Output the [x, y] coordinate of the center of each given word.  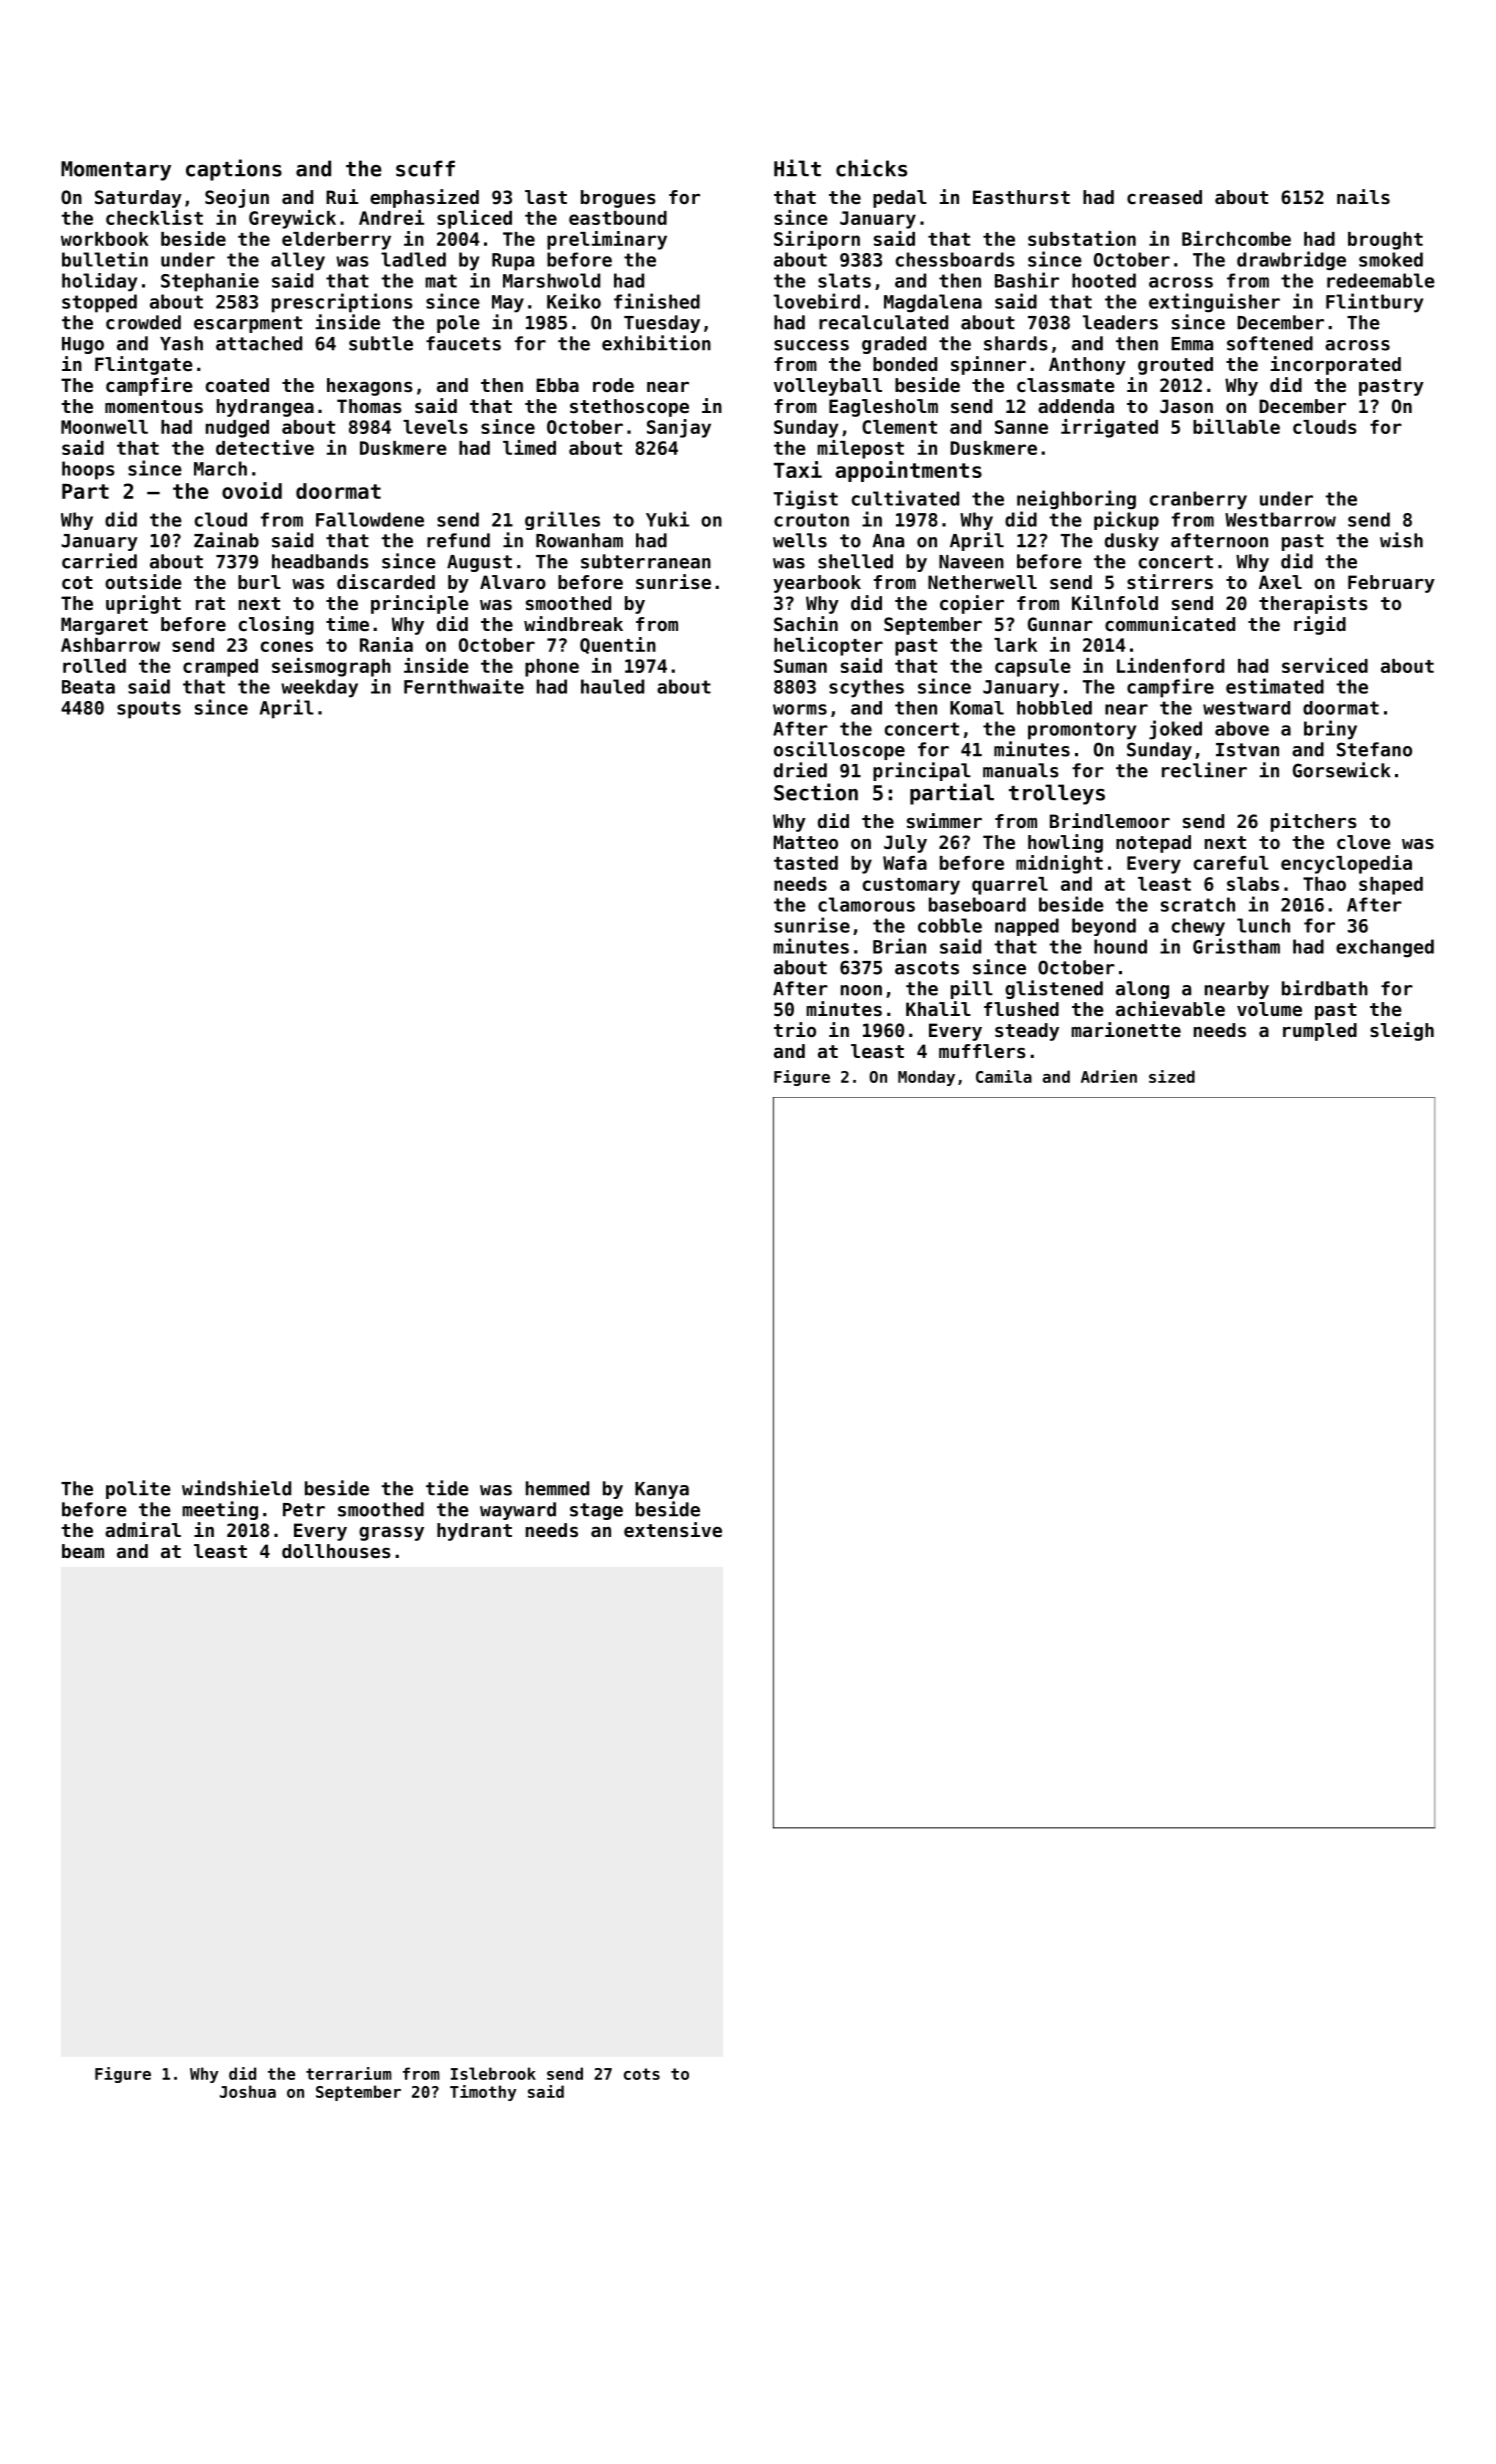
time [347, 623]
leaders [1120, 322]
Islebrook [493, 2073]
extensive [673, 1529]
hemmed [557, 1488]
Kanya [662, 1490]
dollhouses [336, 1551]
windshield [236, 1488]
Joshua [248, 2091]
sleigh [1402, 1031]
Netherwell [982, 582]
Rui [342, 196]
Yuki [667, 519]
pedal [900, 199]
